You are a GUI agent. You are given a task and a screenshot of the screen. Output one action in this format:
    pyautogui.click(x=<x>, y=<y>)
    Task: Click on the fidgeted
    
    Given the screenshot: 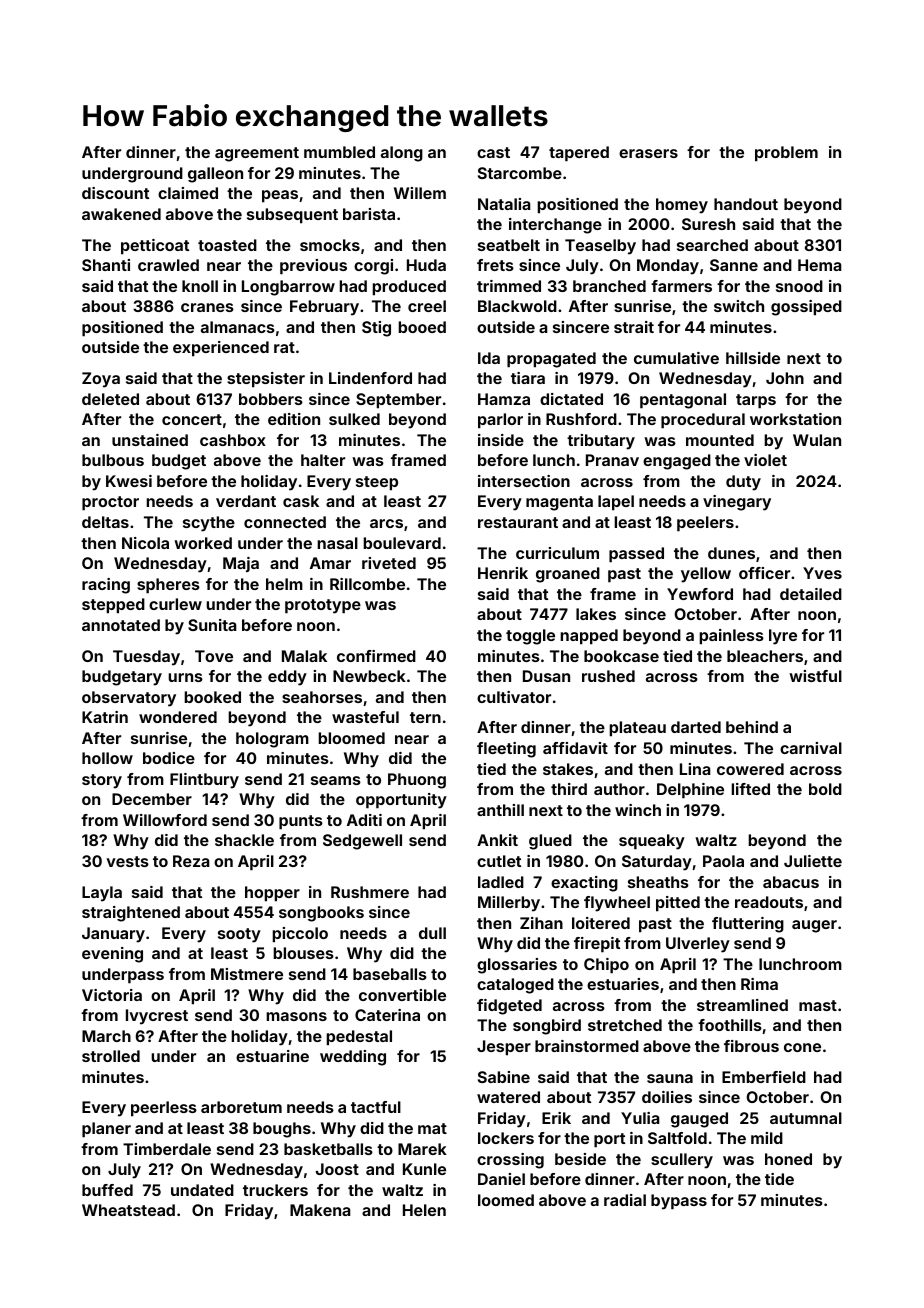 What is the action you would take?
    pyautogui.click(x=509, y=1007)
